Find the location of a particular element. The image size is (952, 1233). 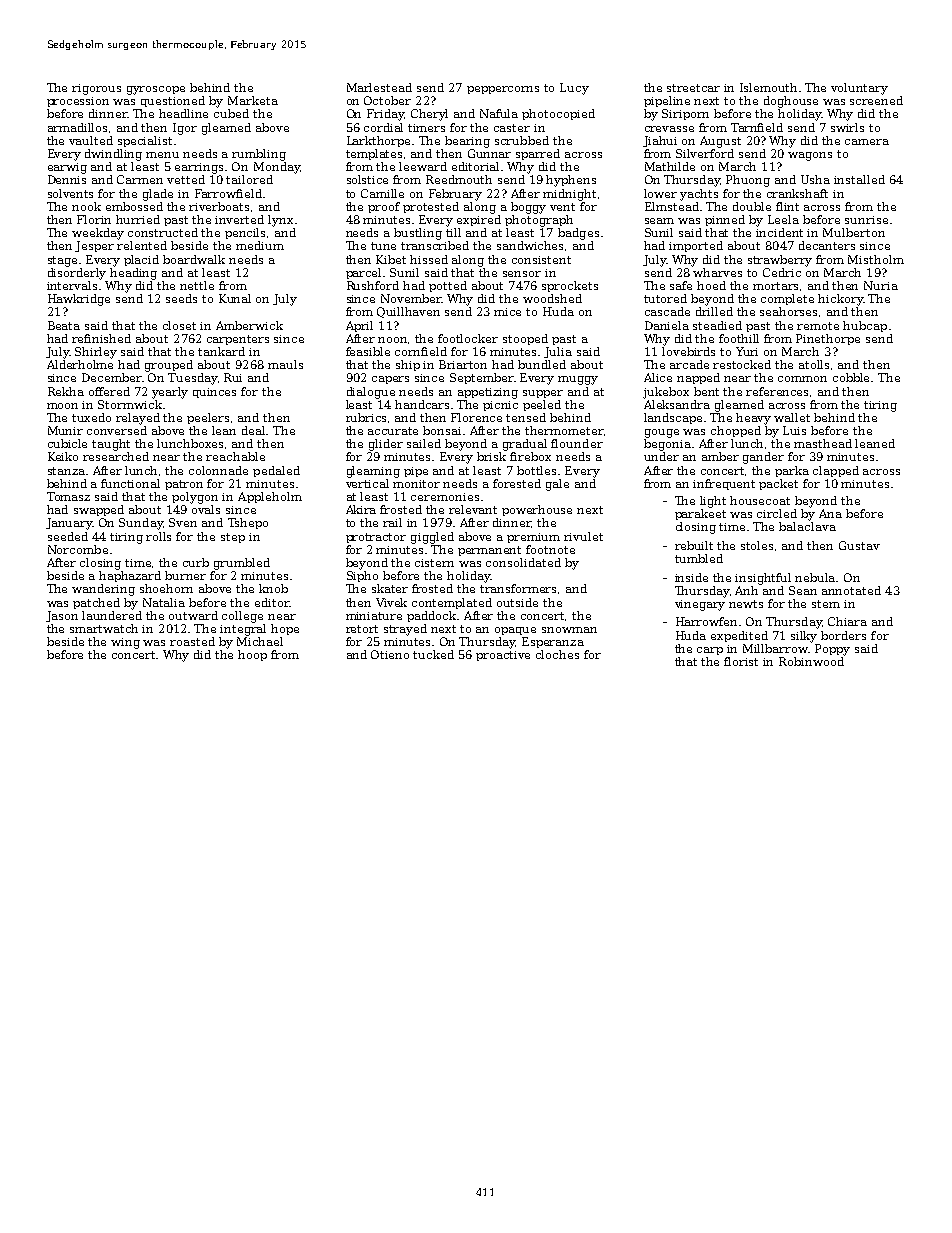

seeds is located at coordinates (181, 298).
